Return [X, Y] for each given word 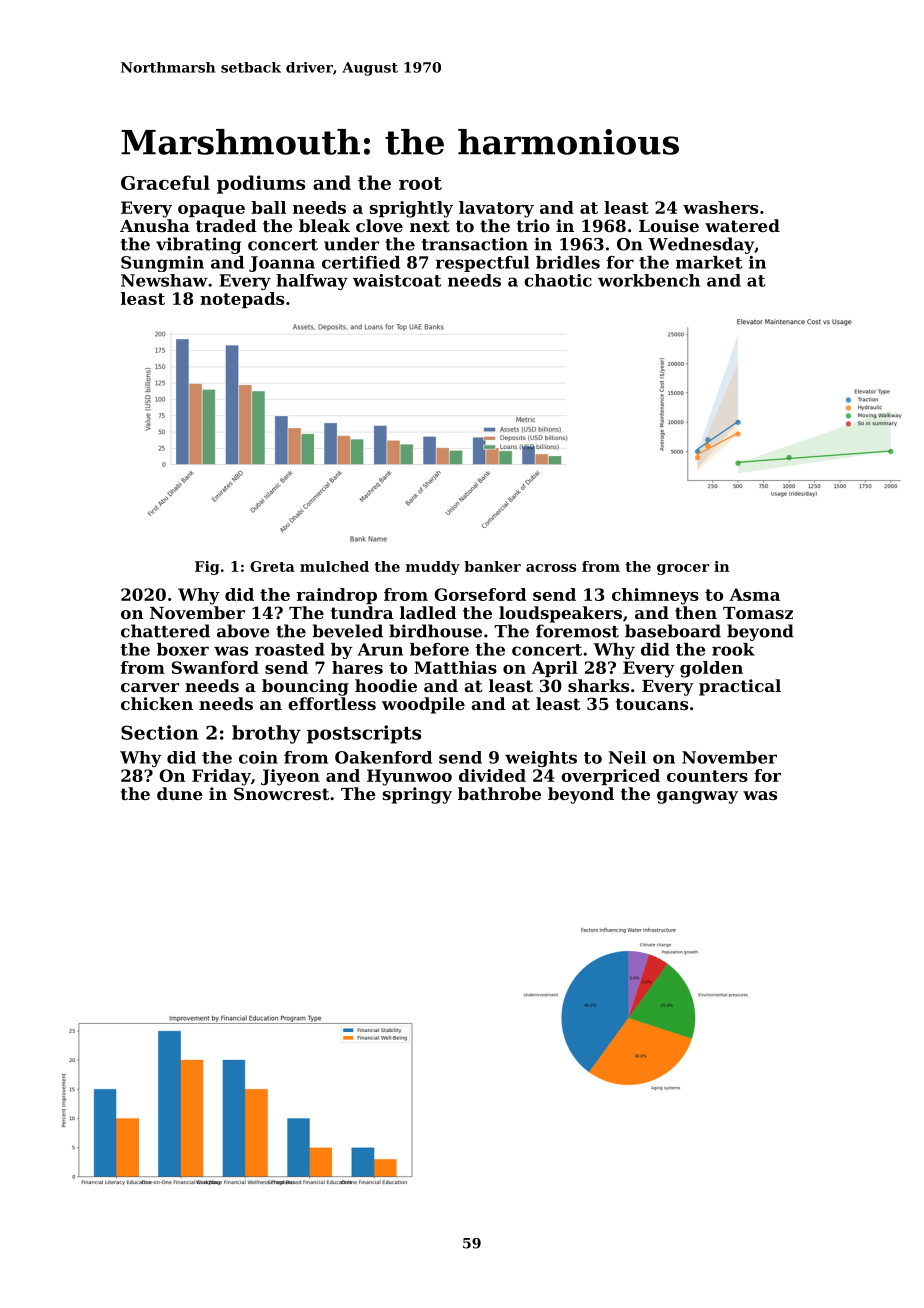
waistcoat [397, 280]
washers [720, 207]
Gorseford [480, 594]
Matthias [455, 667]
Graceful [165, 182]
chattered [165, 631]
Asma [754, 594]
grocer [683, 569]
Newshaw [164, 280]
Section [159, 732]
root [420, 183]
